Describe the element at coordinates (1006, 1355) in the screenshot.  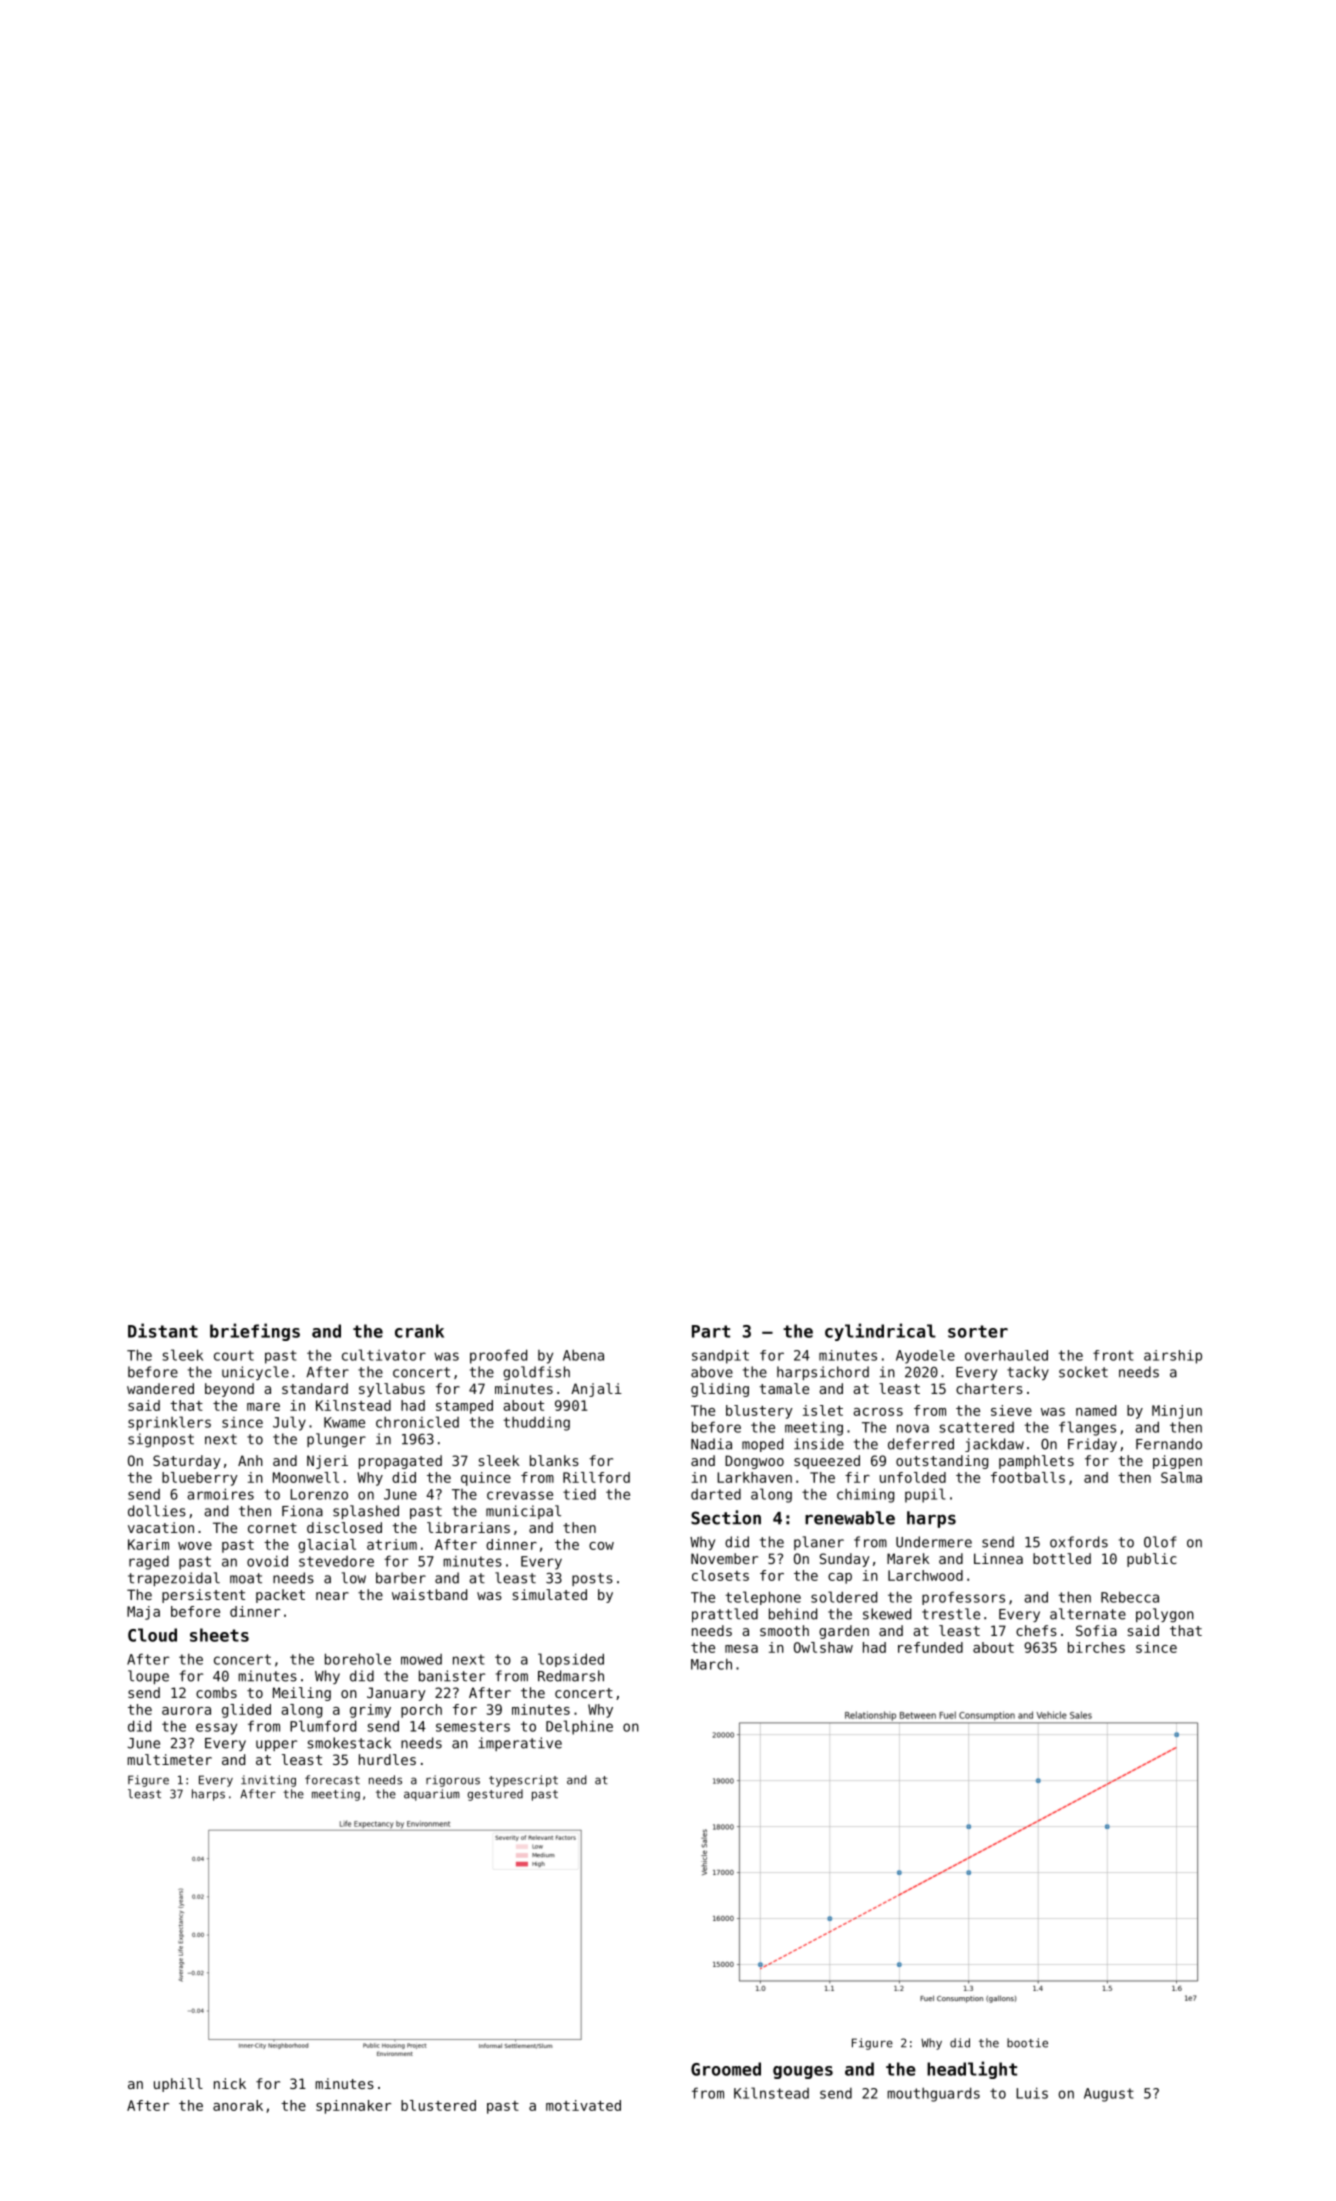
I see `overhauled` at that location.
